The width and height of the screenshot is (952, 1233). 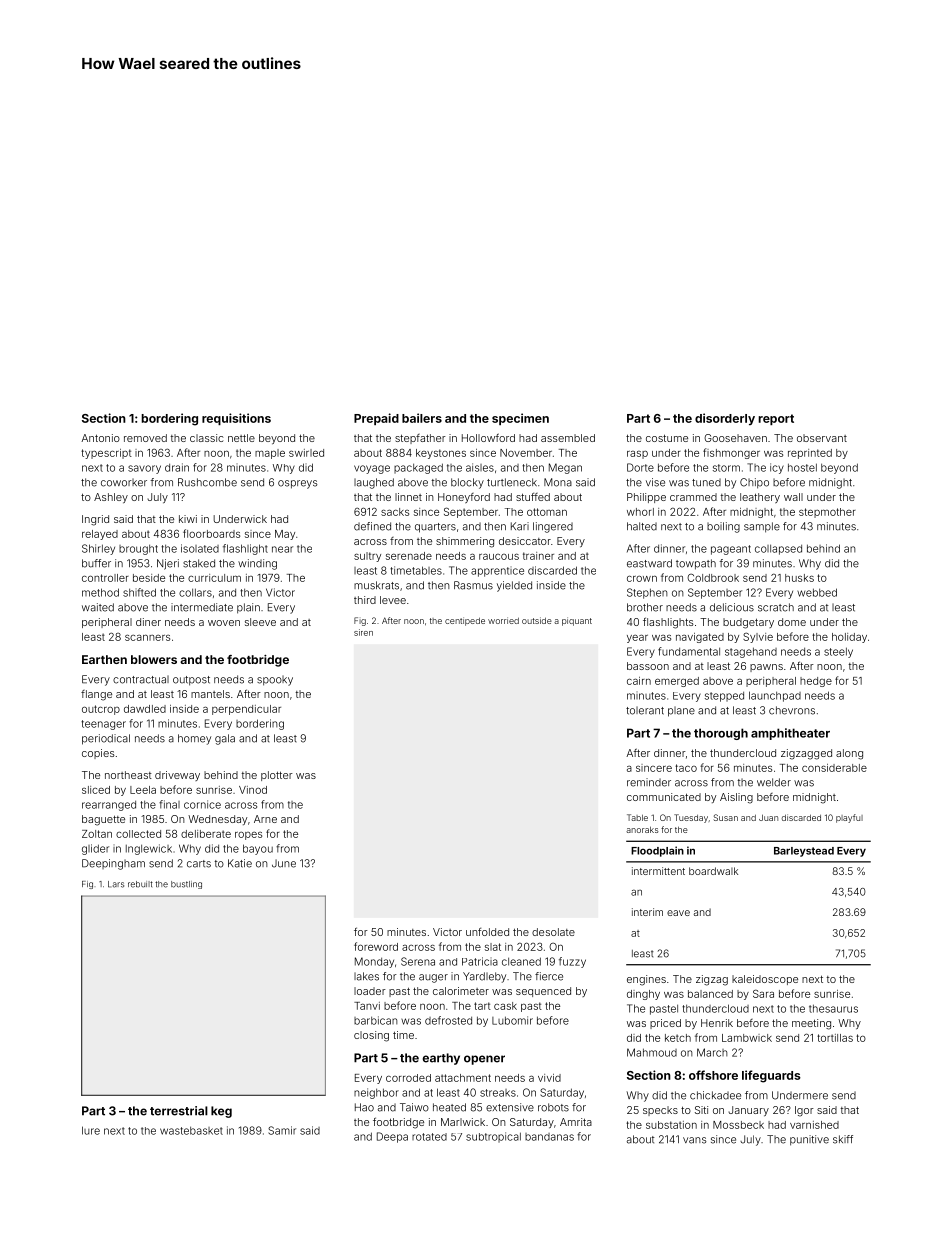 What do you see at coordinates (364, 1107) in the screenshot?
I see `Hao` at bounding box center [364, 1107].
